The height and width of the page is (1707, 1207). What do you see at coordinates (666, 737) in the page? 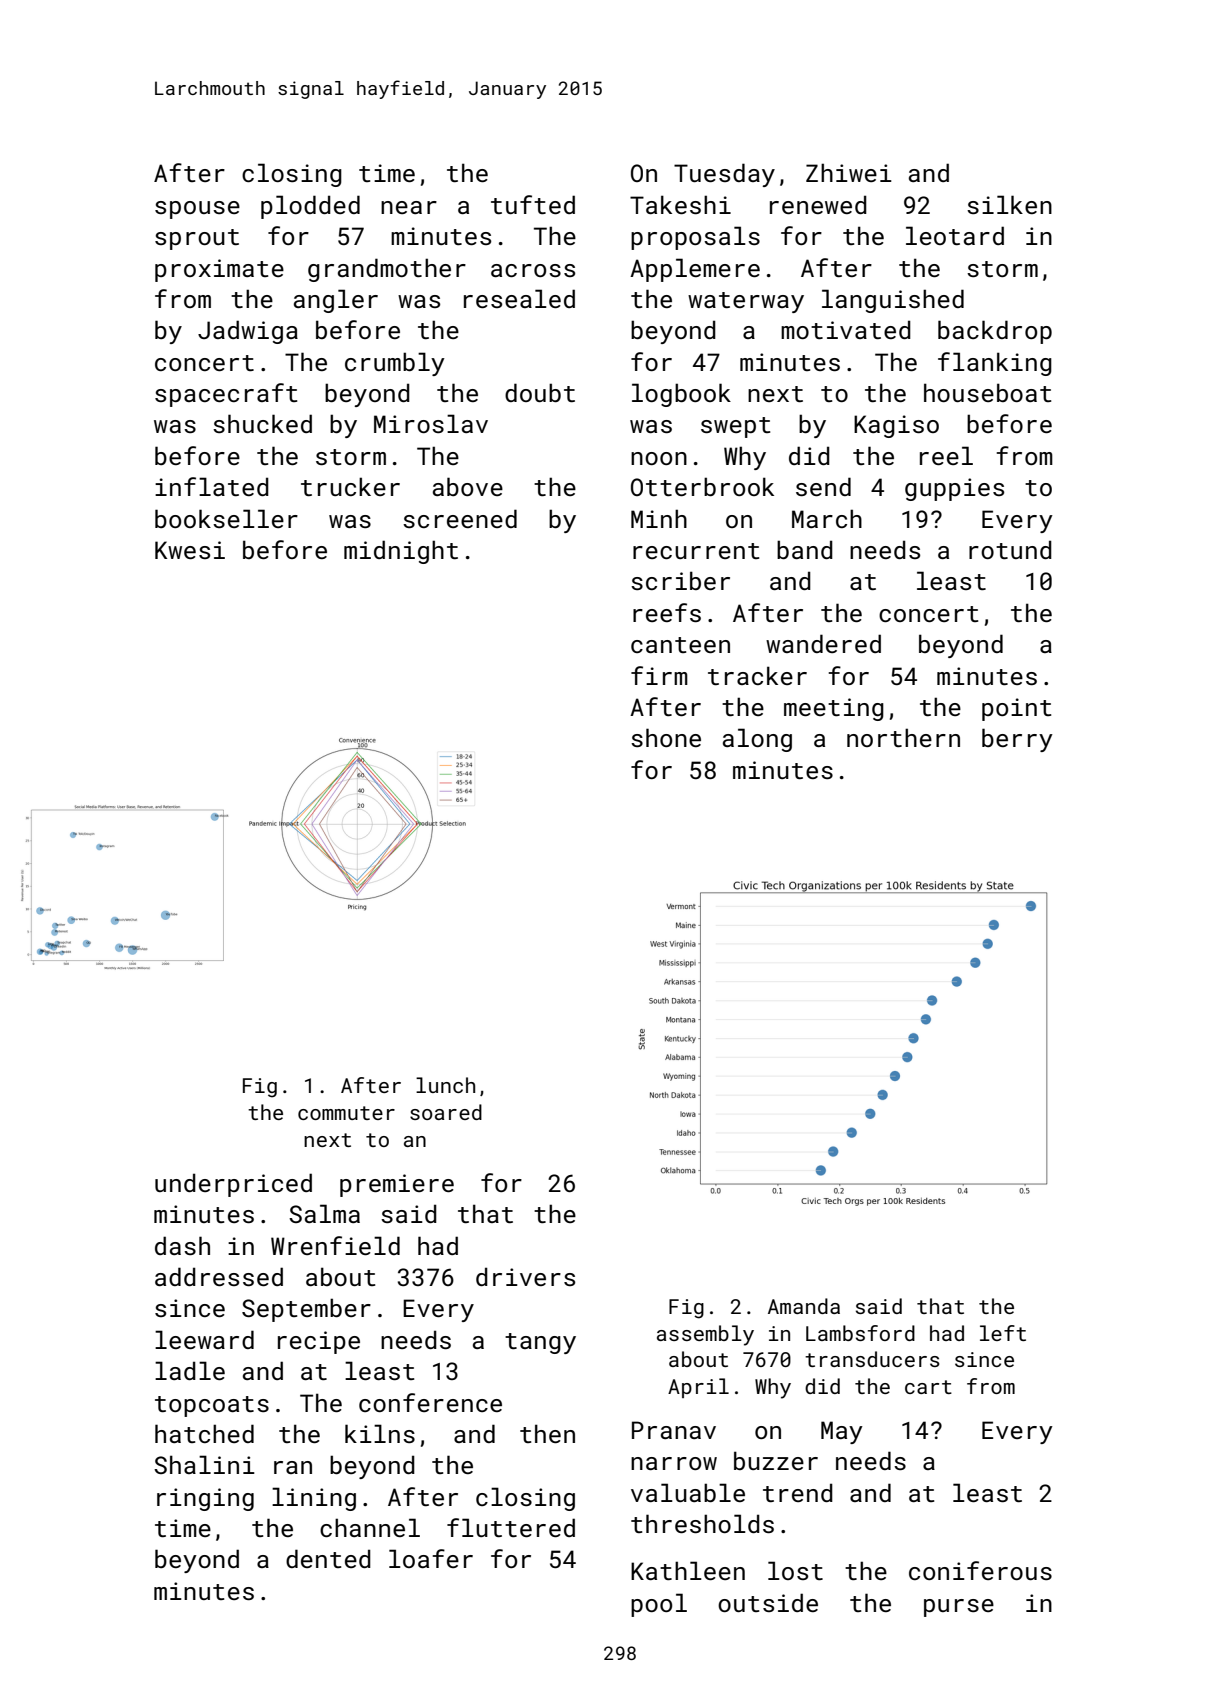
I see `shone` at bounding box center [666, 737].
